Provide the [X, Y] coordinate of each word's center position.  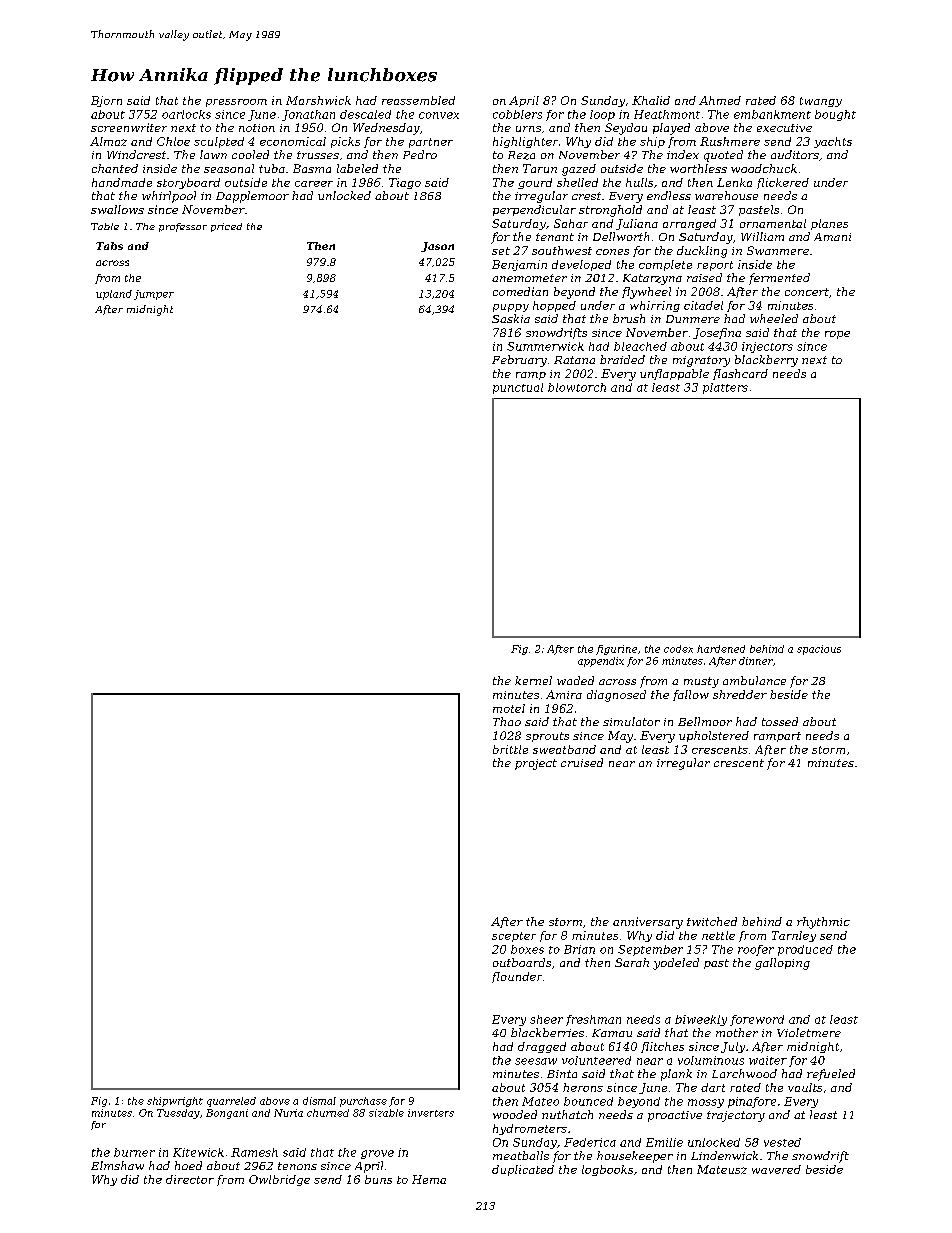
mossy [706, 1103]
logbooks [607, 1170]
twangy [821, 102]
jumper [154, 295]
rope [837, 335]
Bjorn [106, 101]
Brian [579, 949]
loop [602, 115]
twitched [712, 921]
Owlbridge [279, 1180]
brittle [510, 749]
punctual [518, 388]
